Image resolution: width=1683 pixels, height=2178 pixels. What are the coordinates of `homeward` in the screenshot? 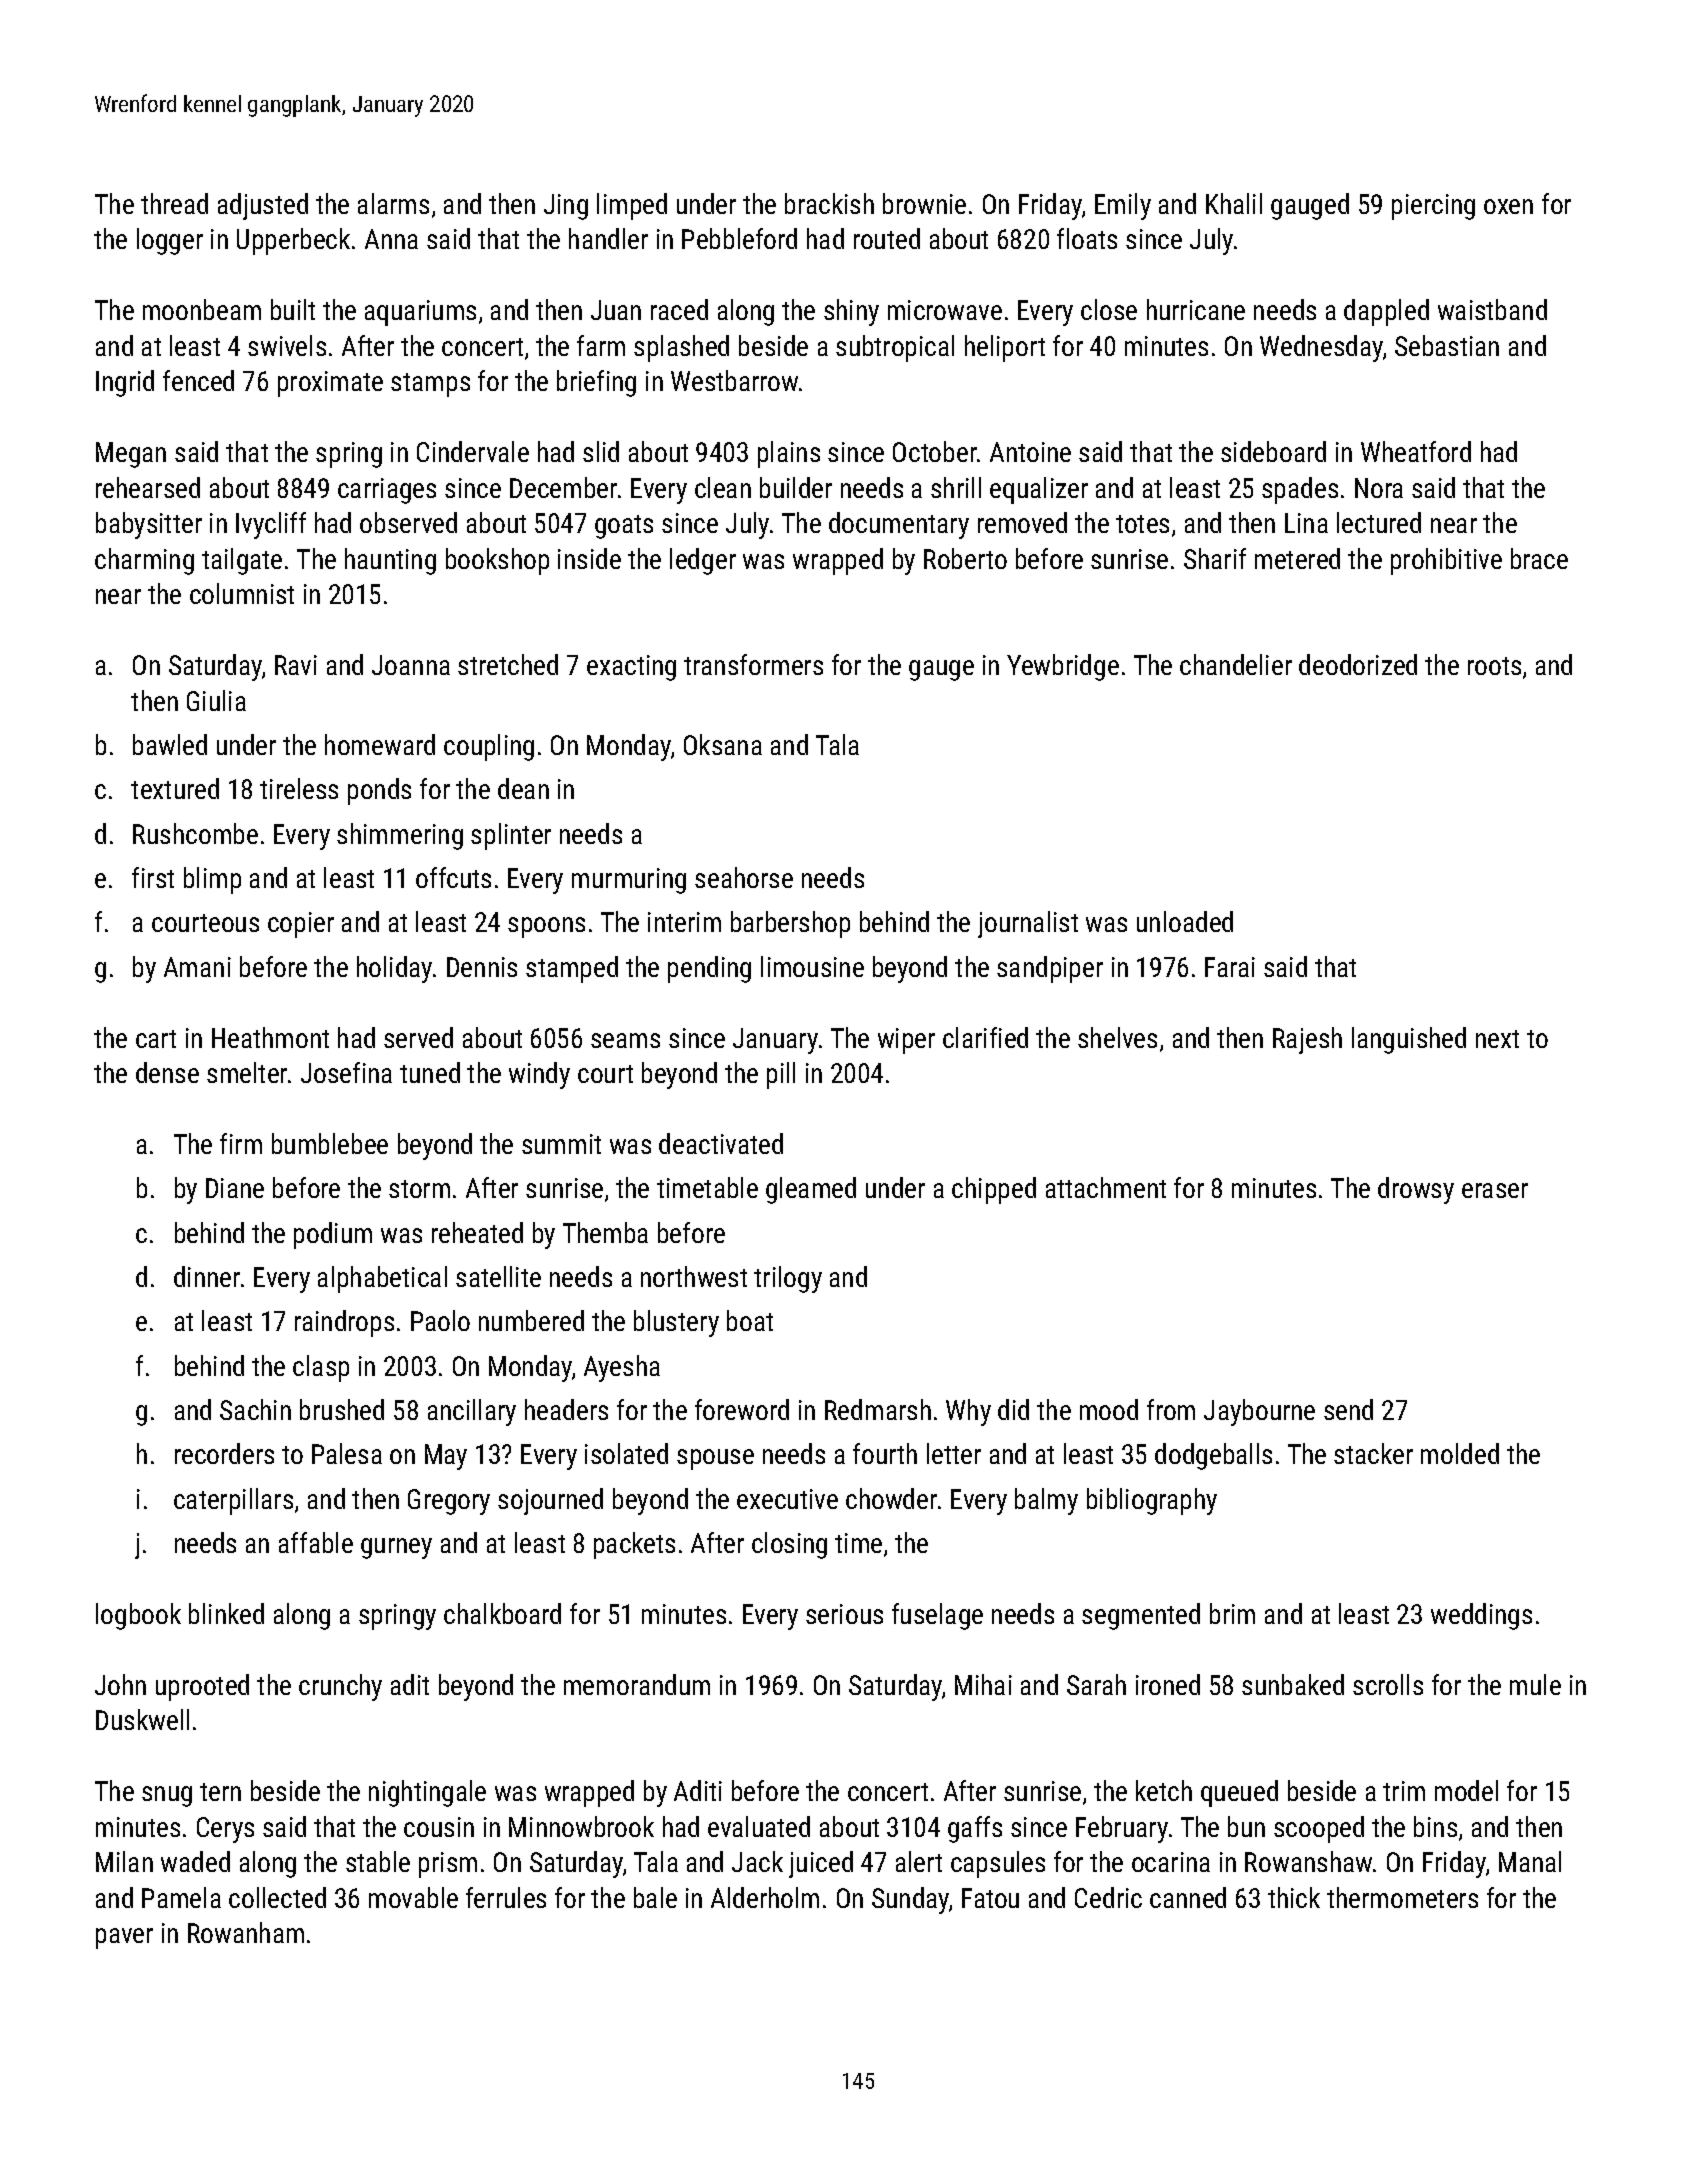 It's located at (380, 744).
